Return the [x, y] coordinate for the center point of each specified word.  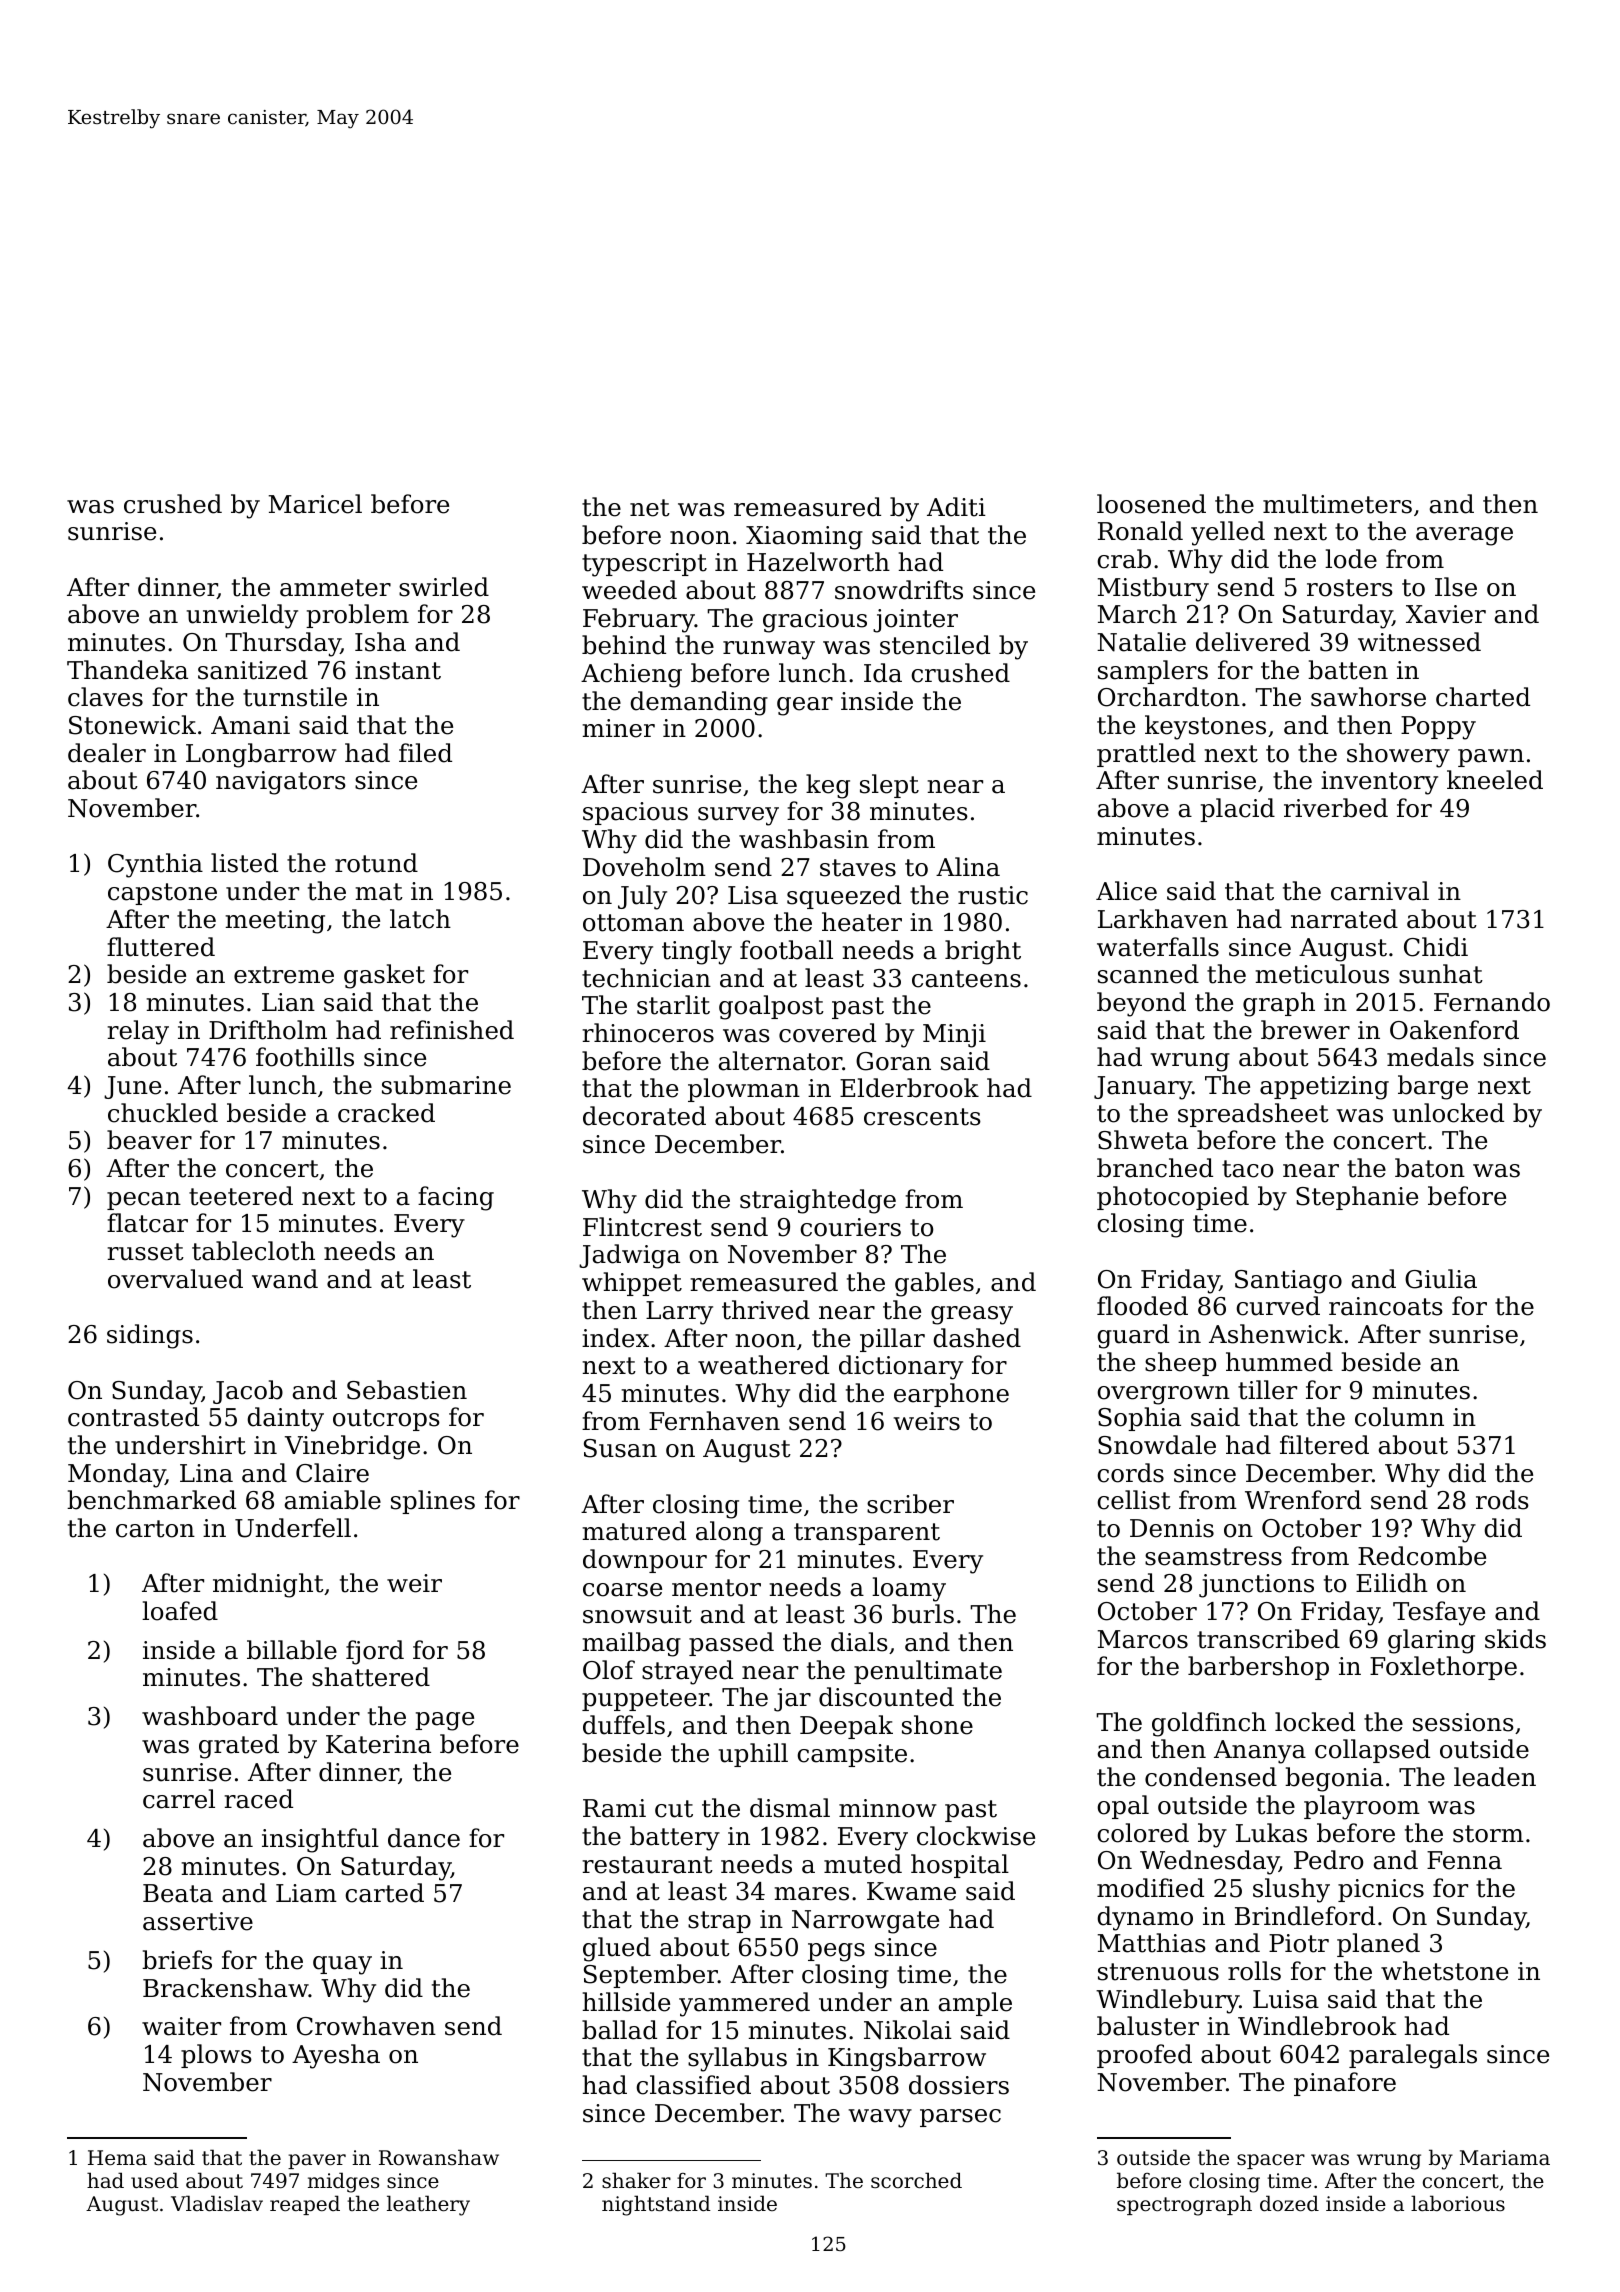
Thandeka [127, 670]
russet [145, 1252]
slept [889, 786]
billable [292, 1650]
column [1399, 1417]
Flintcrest [642, 1227]
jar [792, 1700]
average [1464, 536]
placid [1237, 810]
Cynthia [155, 865]
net [650, 508]
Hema [117, 2157]
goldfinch [1209, 1724]
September [651, 1976]
